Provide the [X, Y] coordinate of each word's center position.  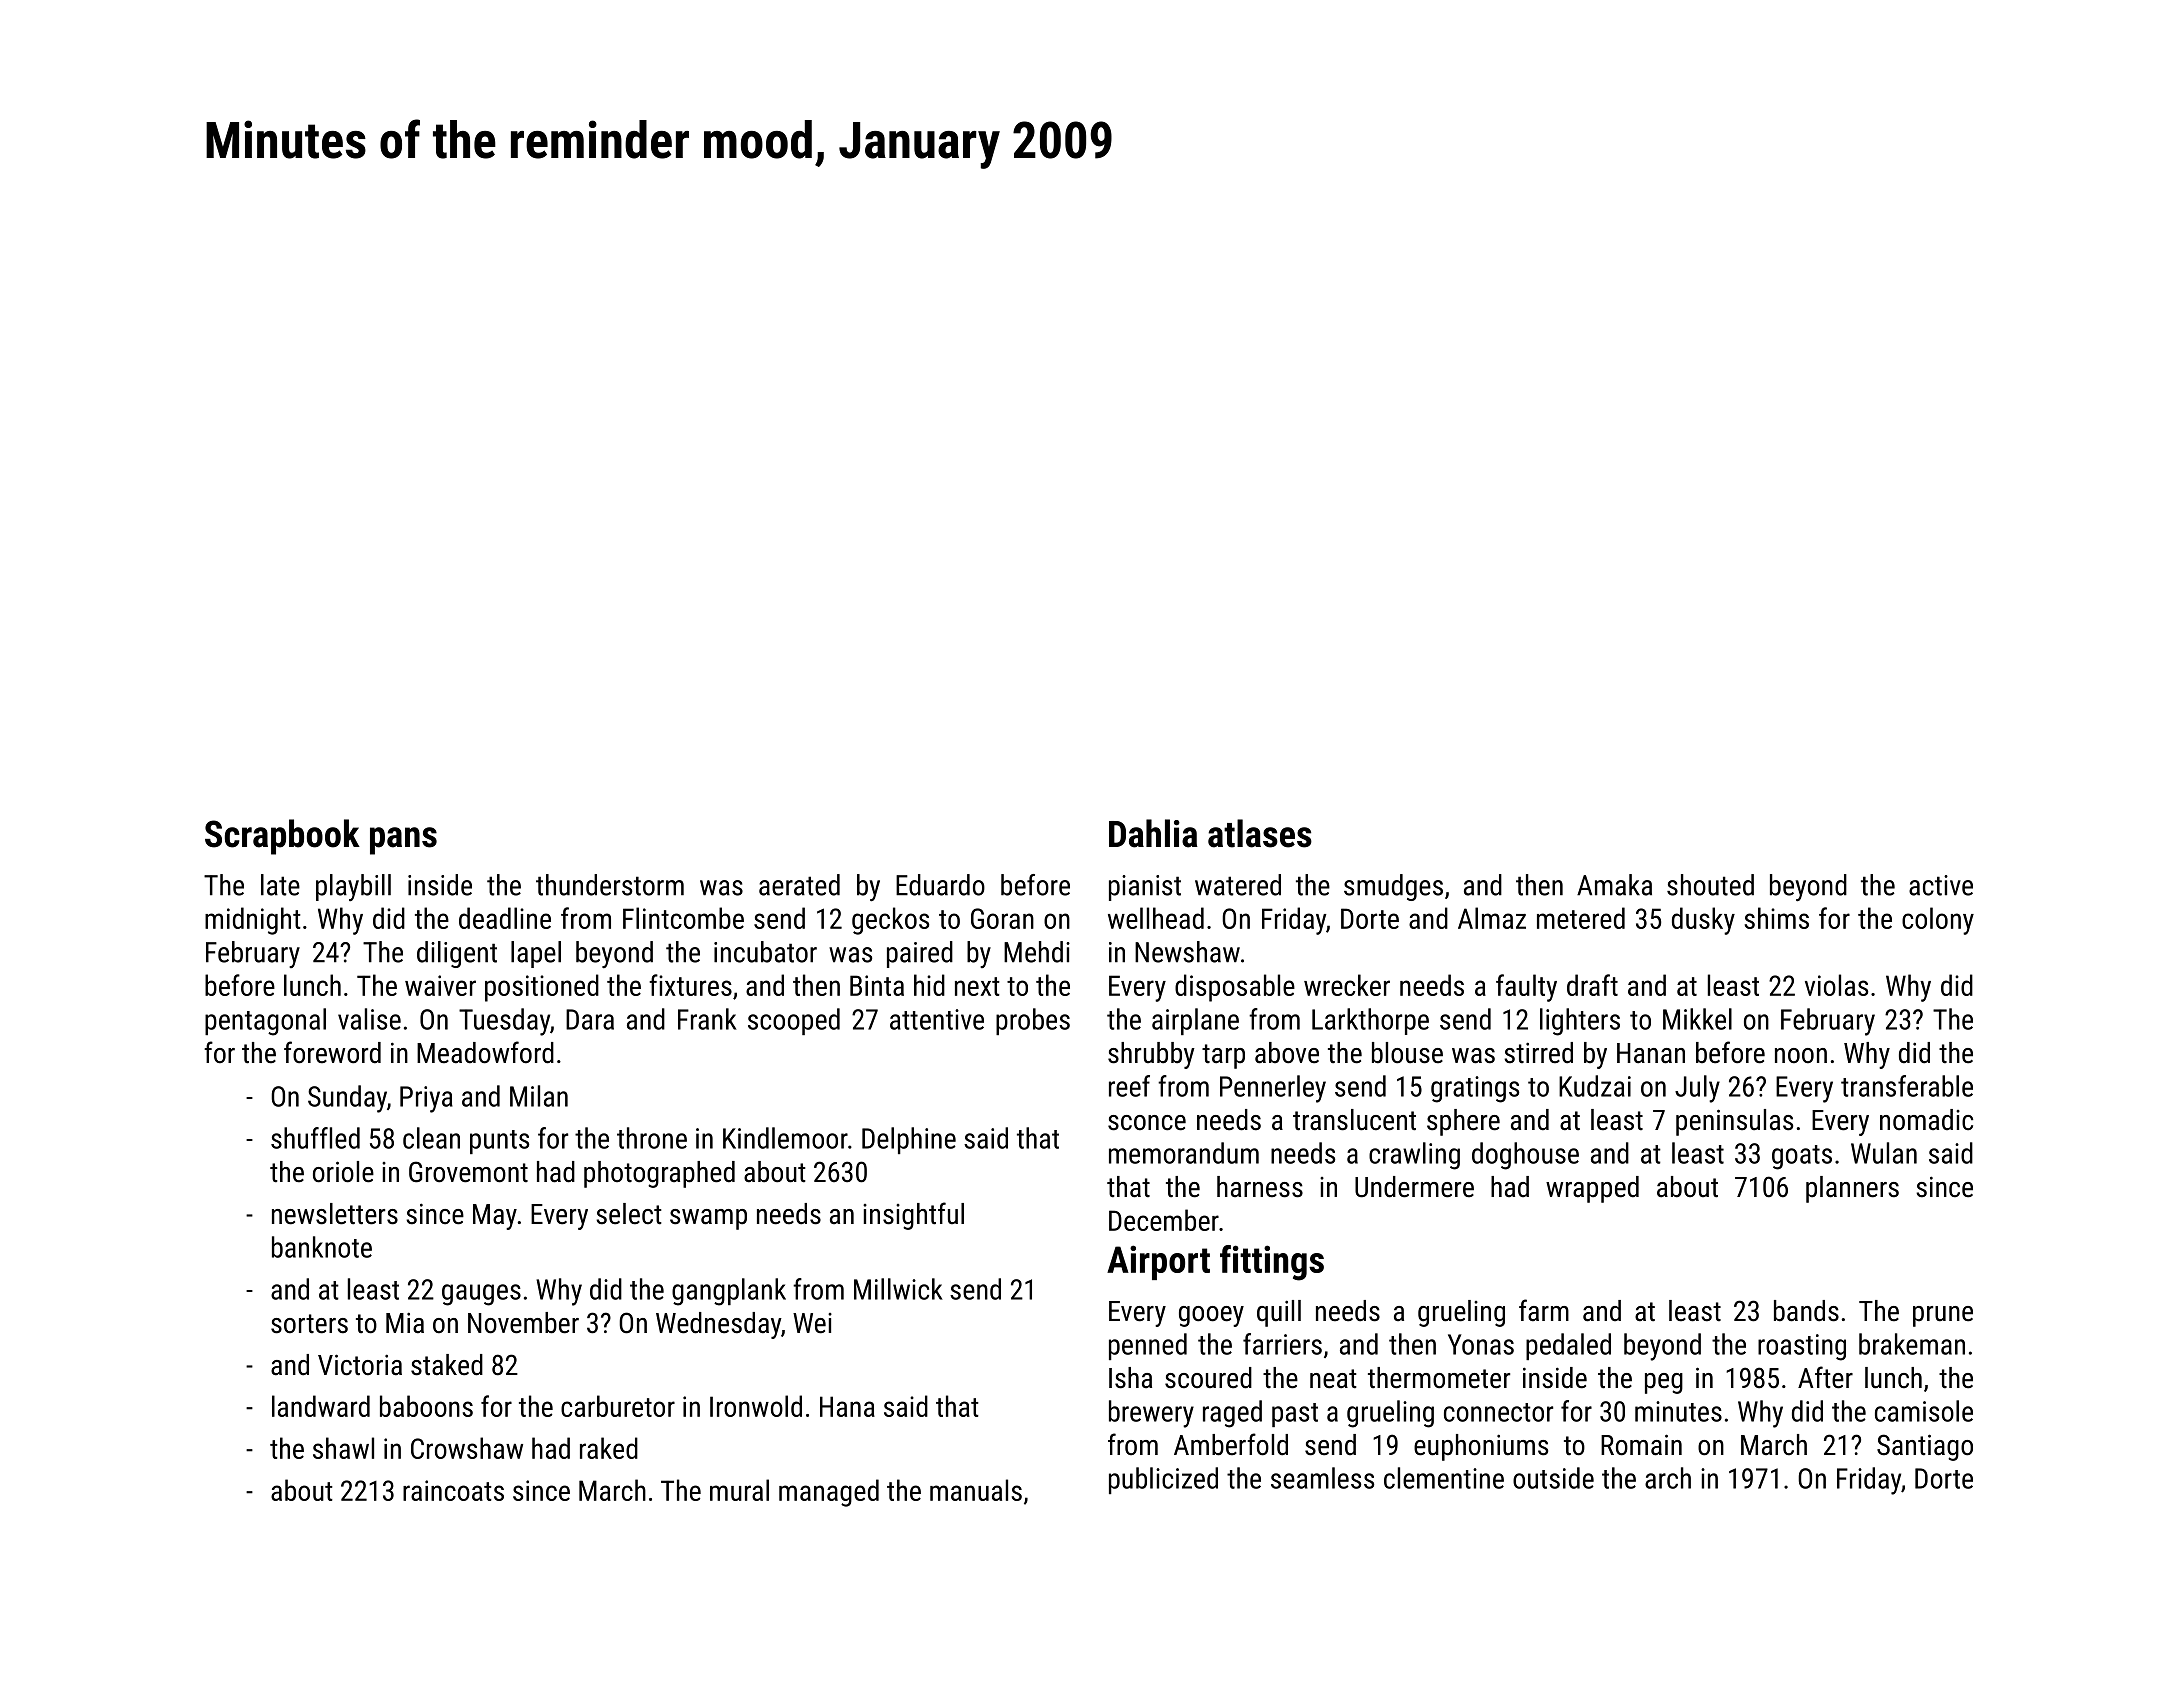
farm [1544, 1310]
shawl [343, 1448]
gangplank [729, 1292]
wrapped [1592, 1189]
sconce [1147, 1123]
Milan [539, 1096]
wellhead [1156, 918]
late [280, 885]
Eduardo [940, 885]
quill [1279, 1313]
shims [1776, 918]
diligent [457, 954]
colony [1938, 921]
